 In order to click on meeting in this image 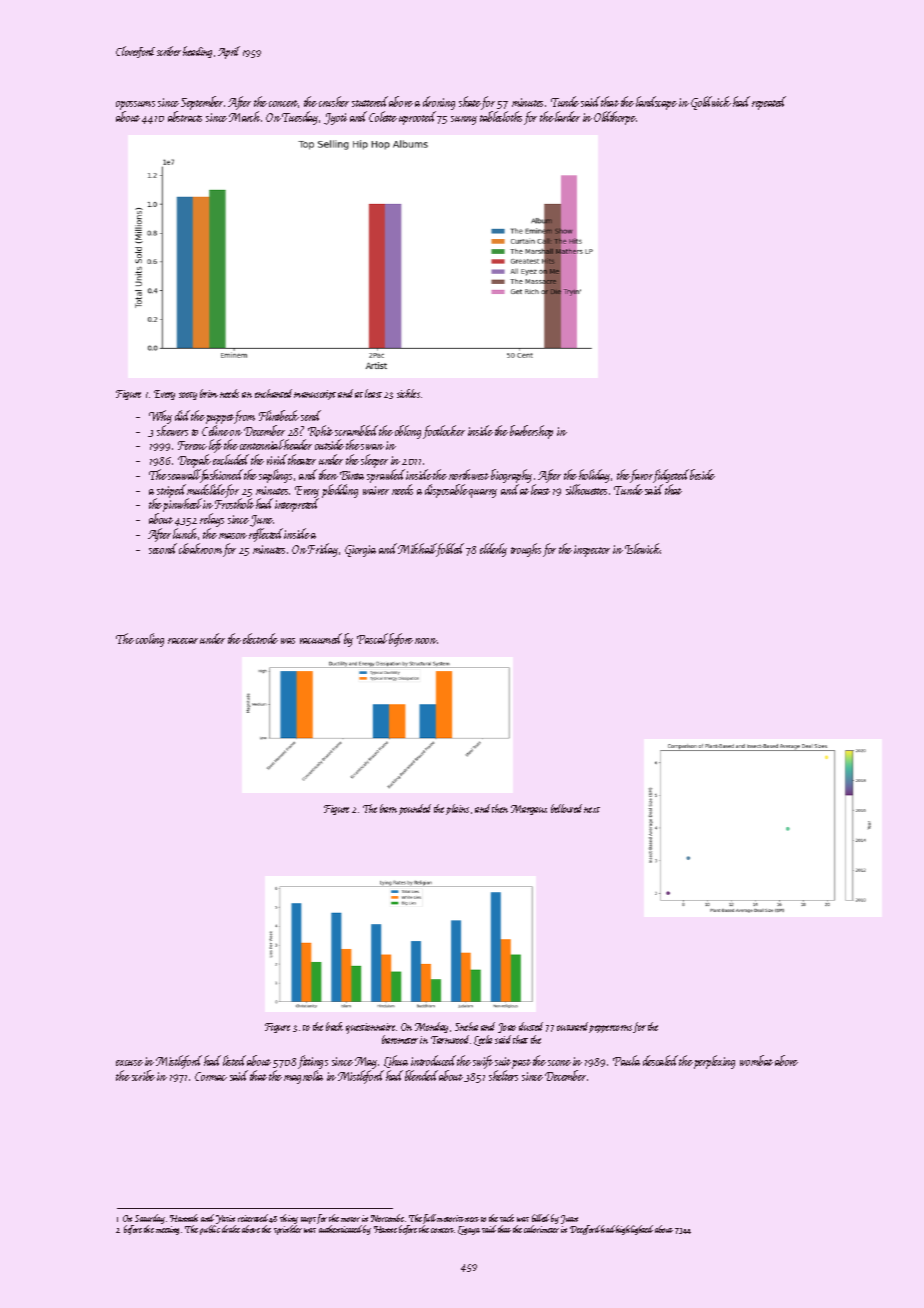, I will do `click(167, 1230)`.
